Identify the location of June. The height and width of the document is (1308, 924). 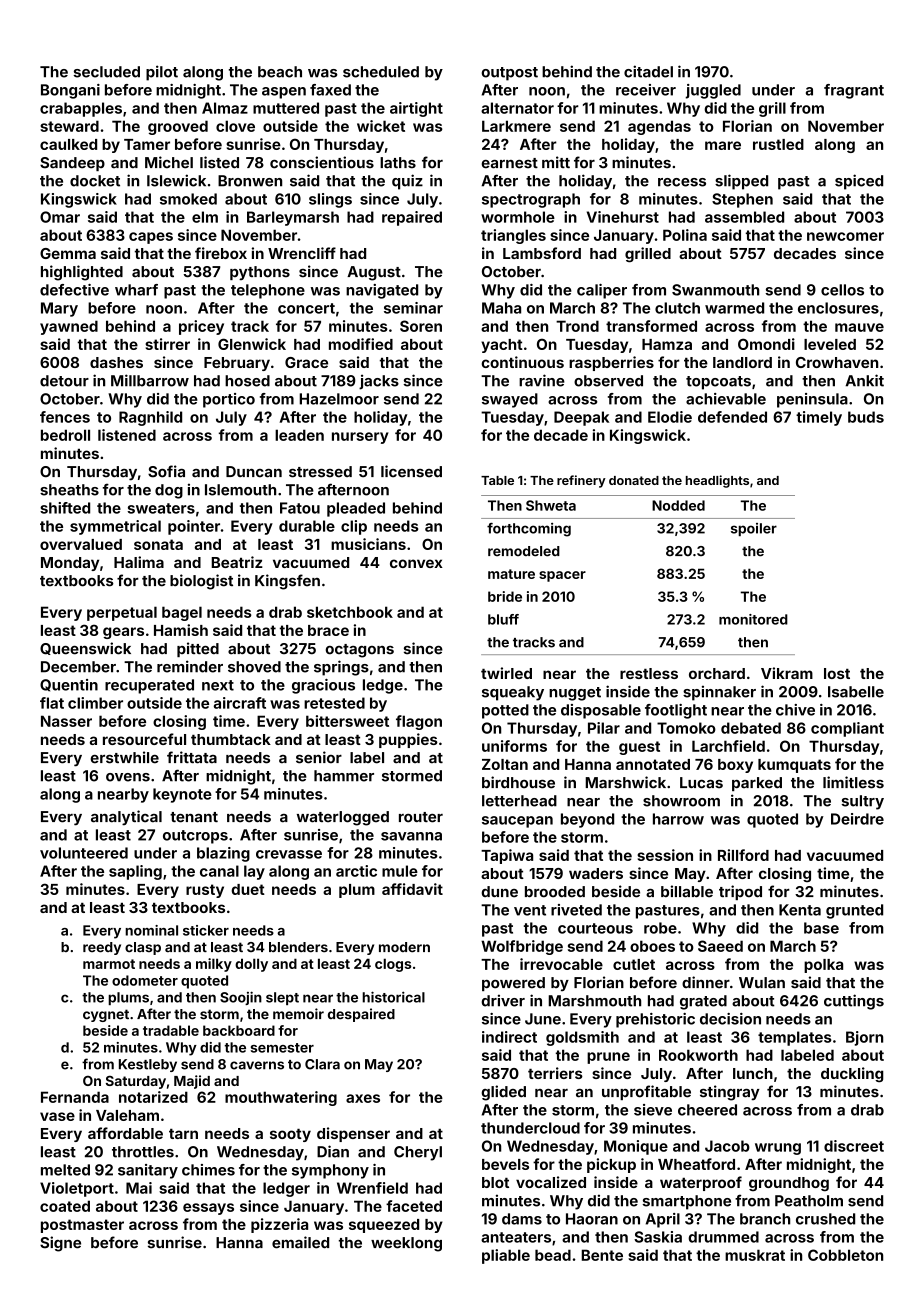
(543, 1019).
